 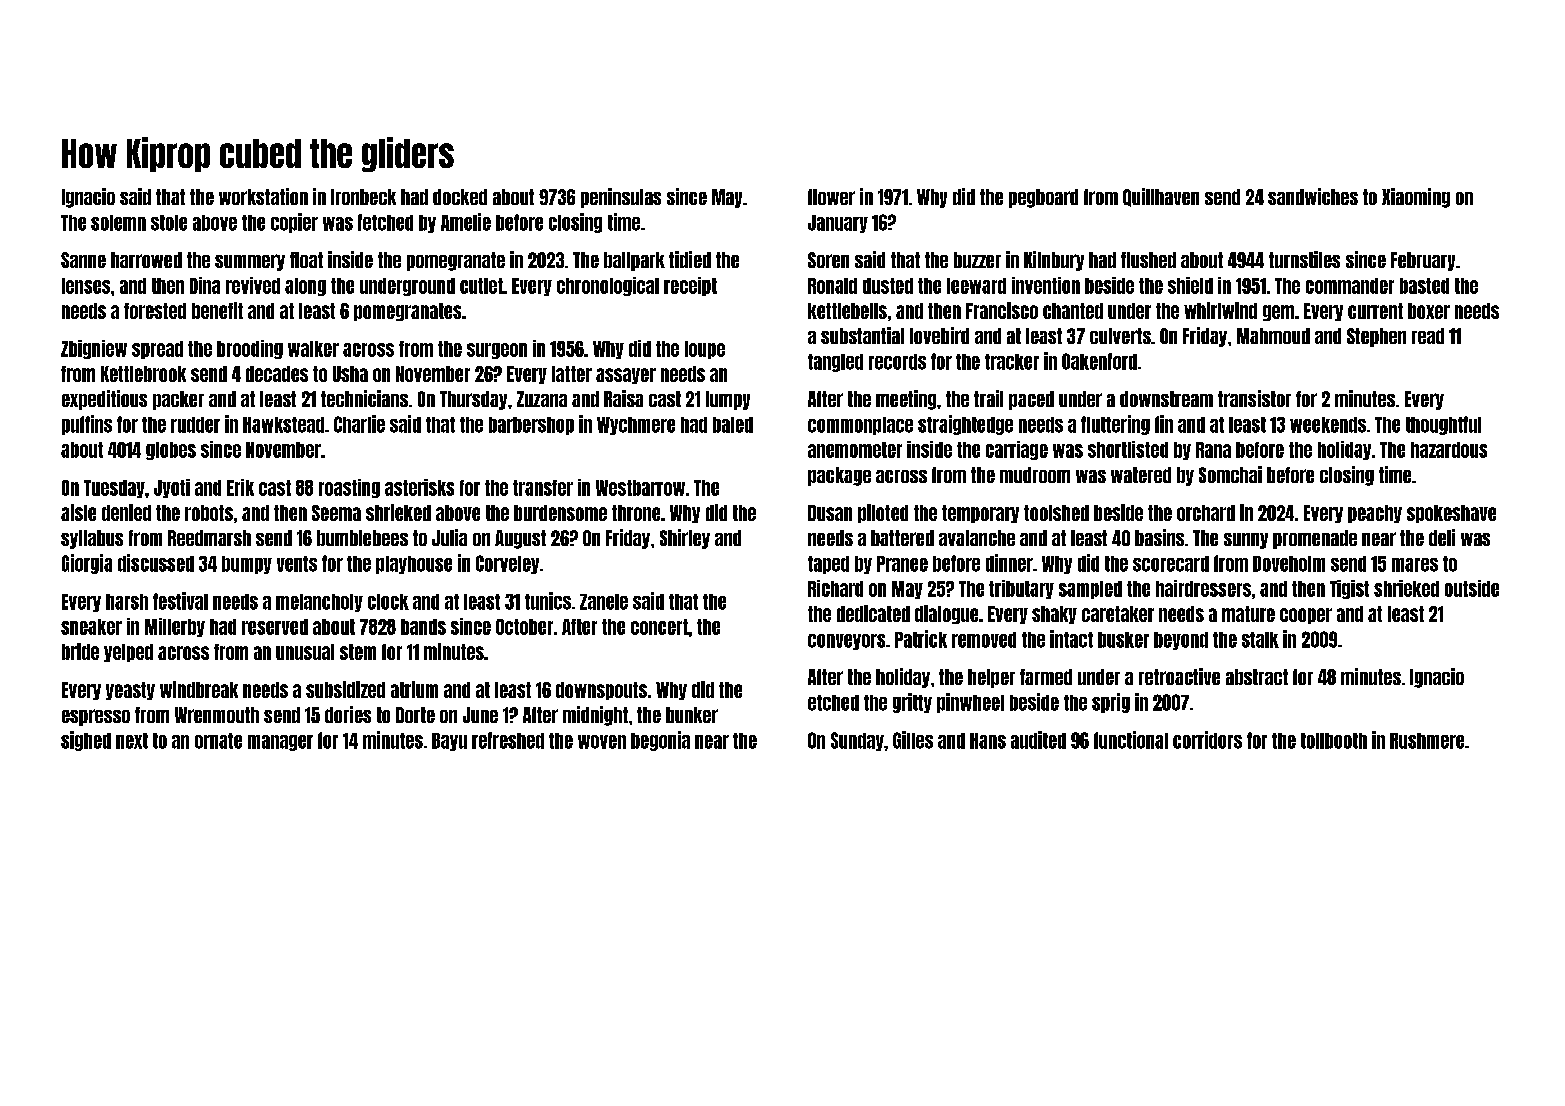 I want to click on sighed, so click(x=86, y=741).
